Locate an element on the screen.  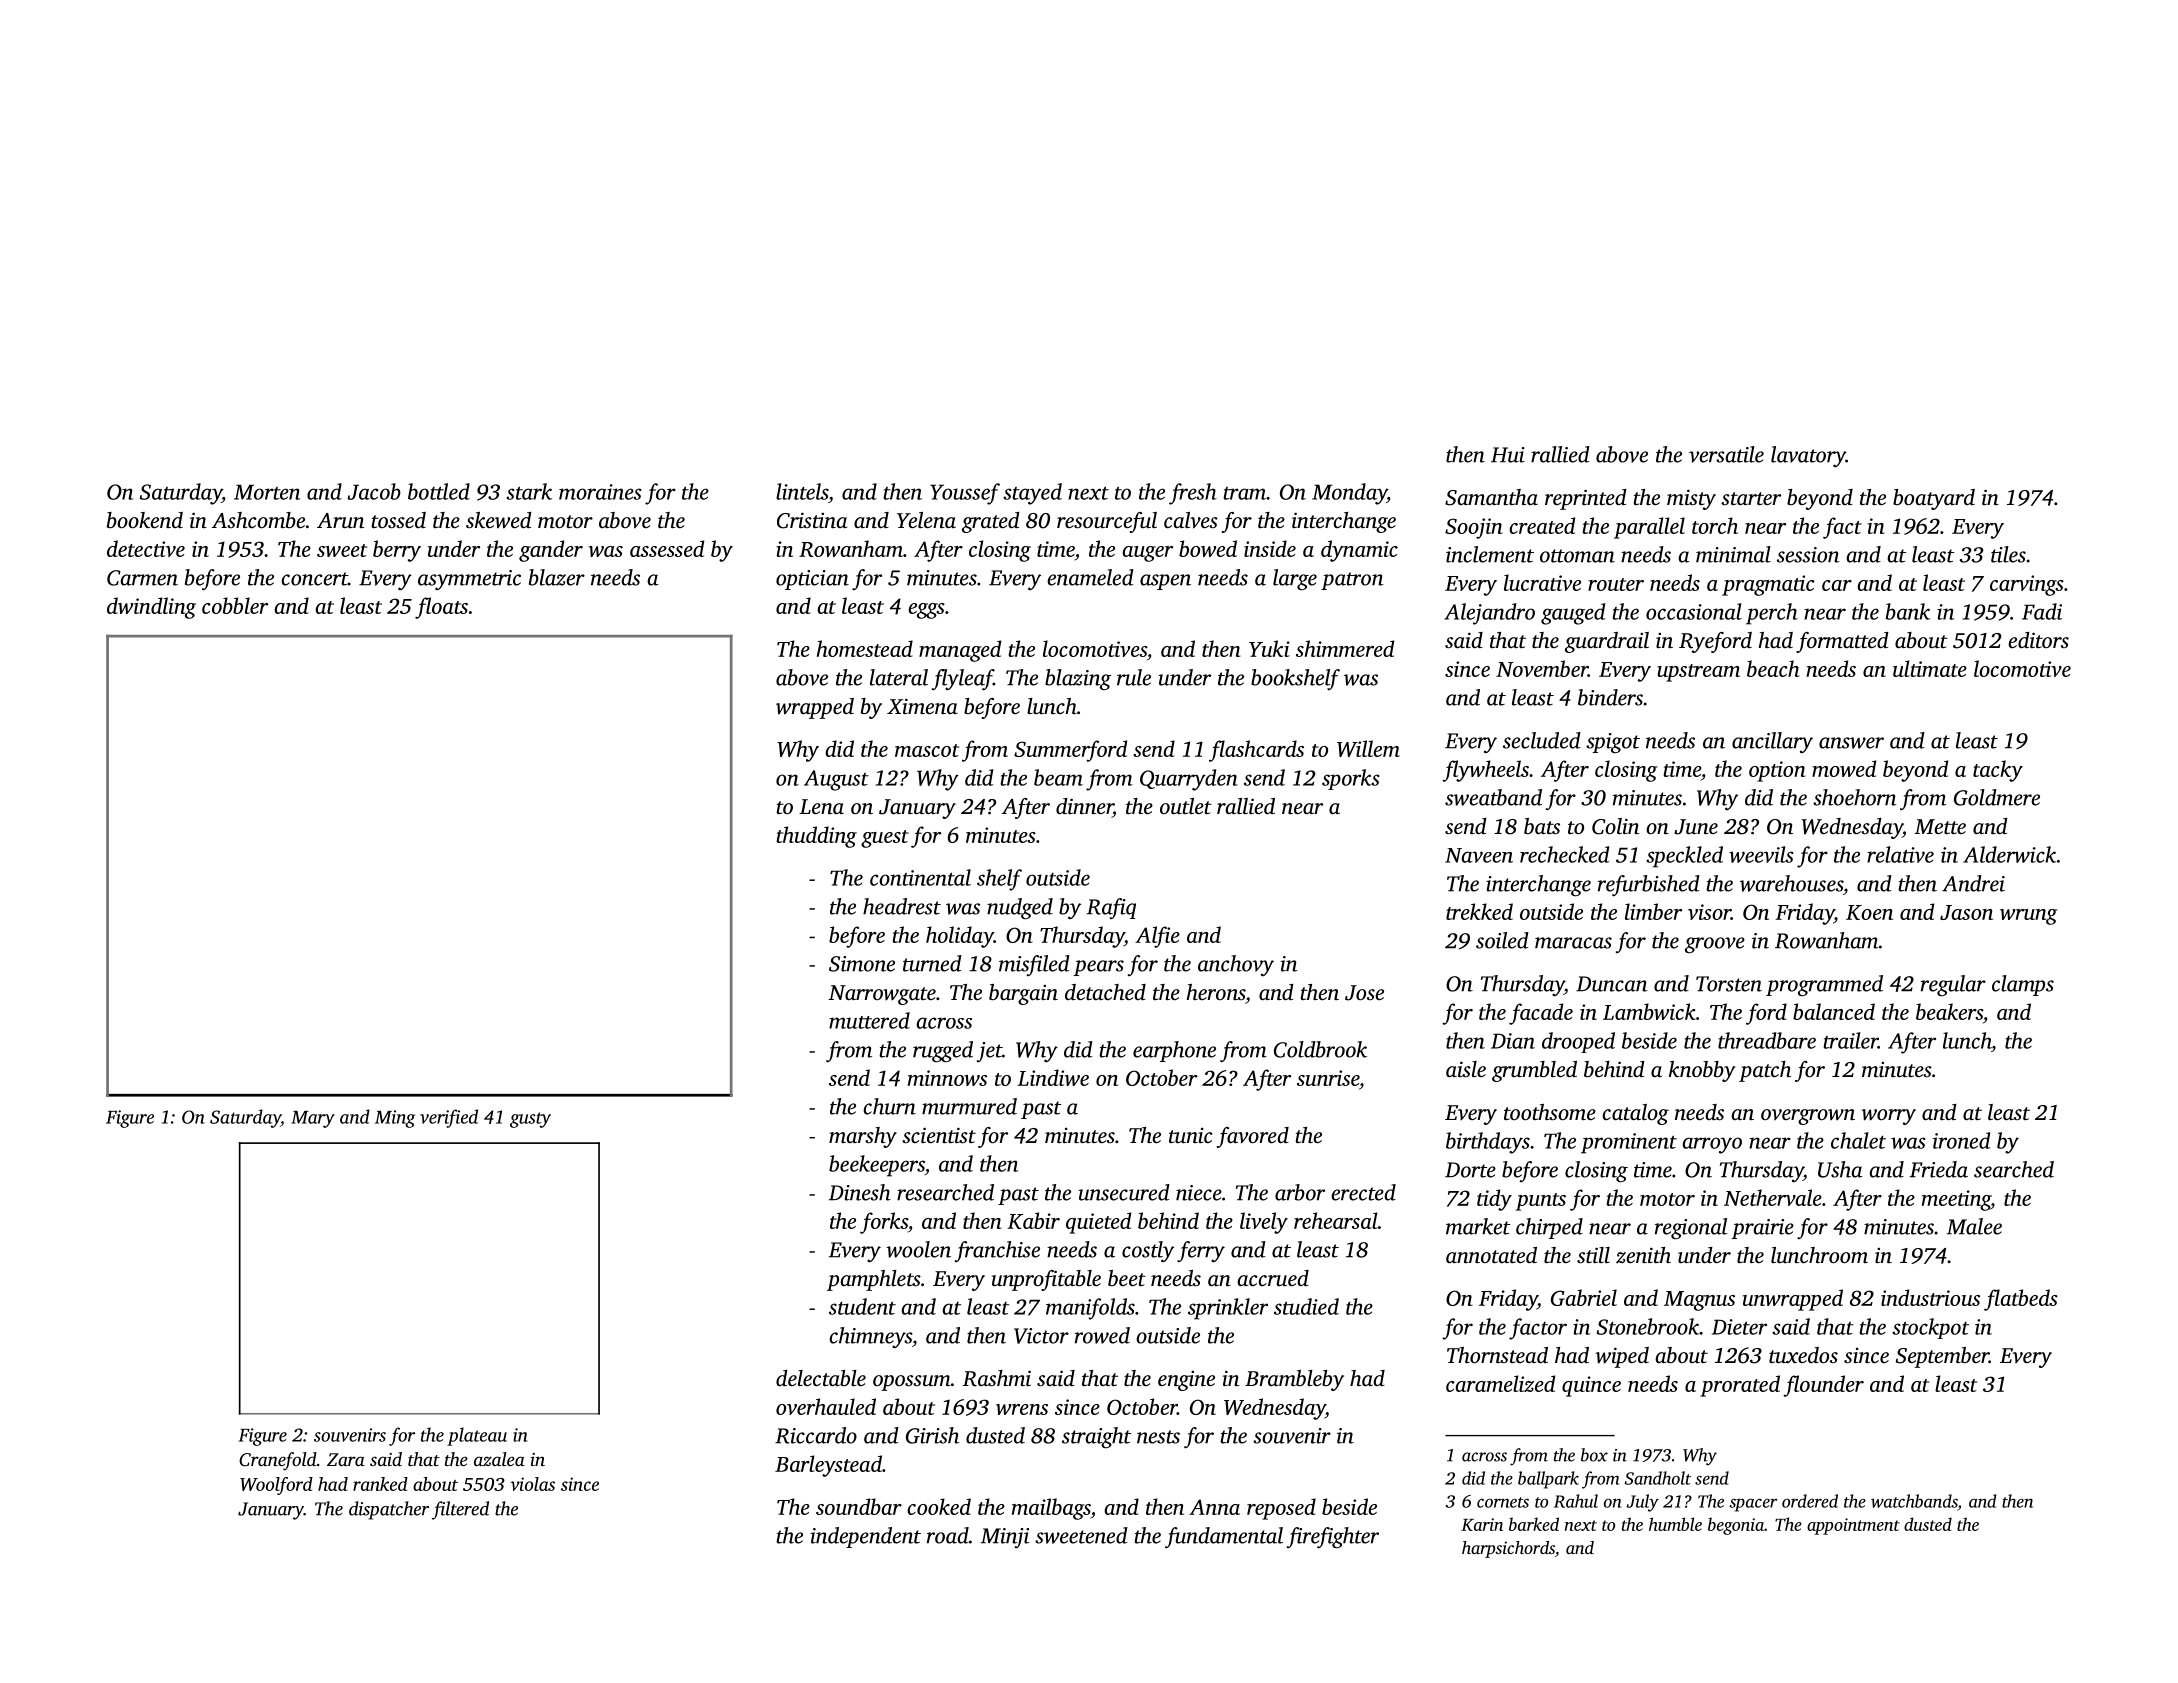
aspen is located at coordinates (1165, 582).
